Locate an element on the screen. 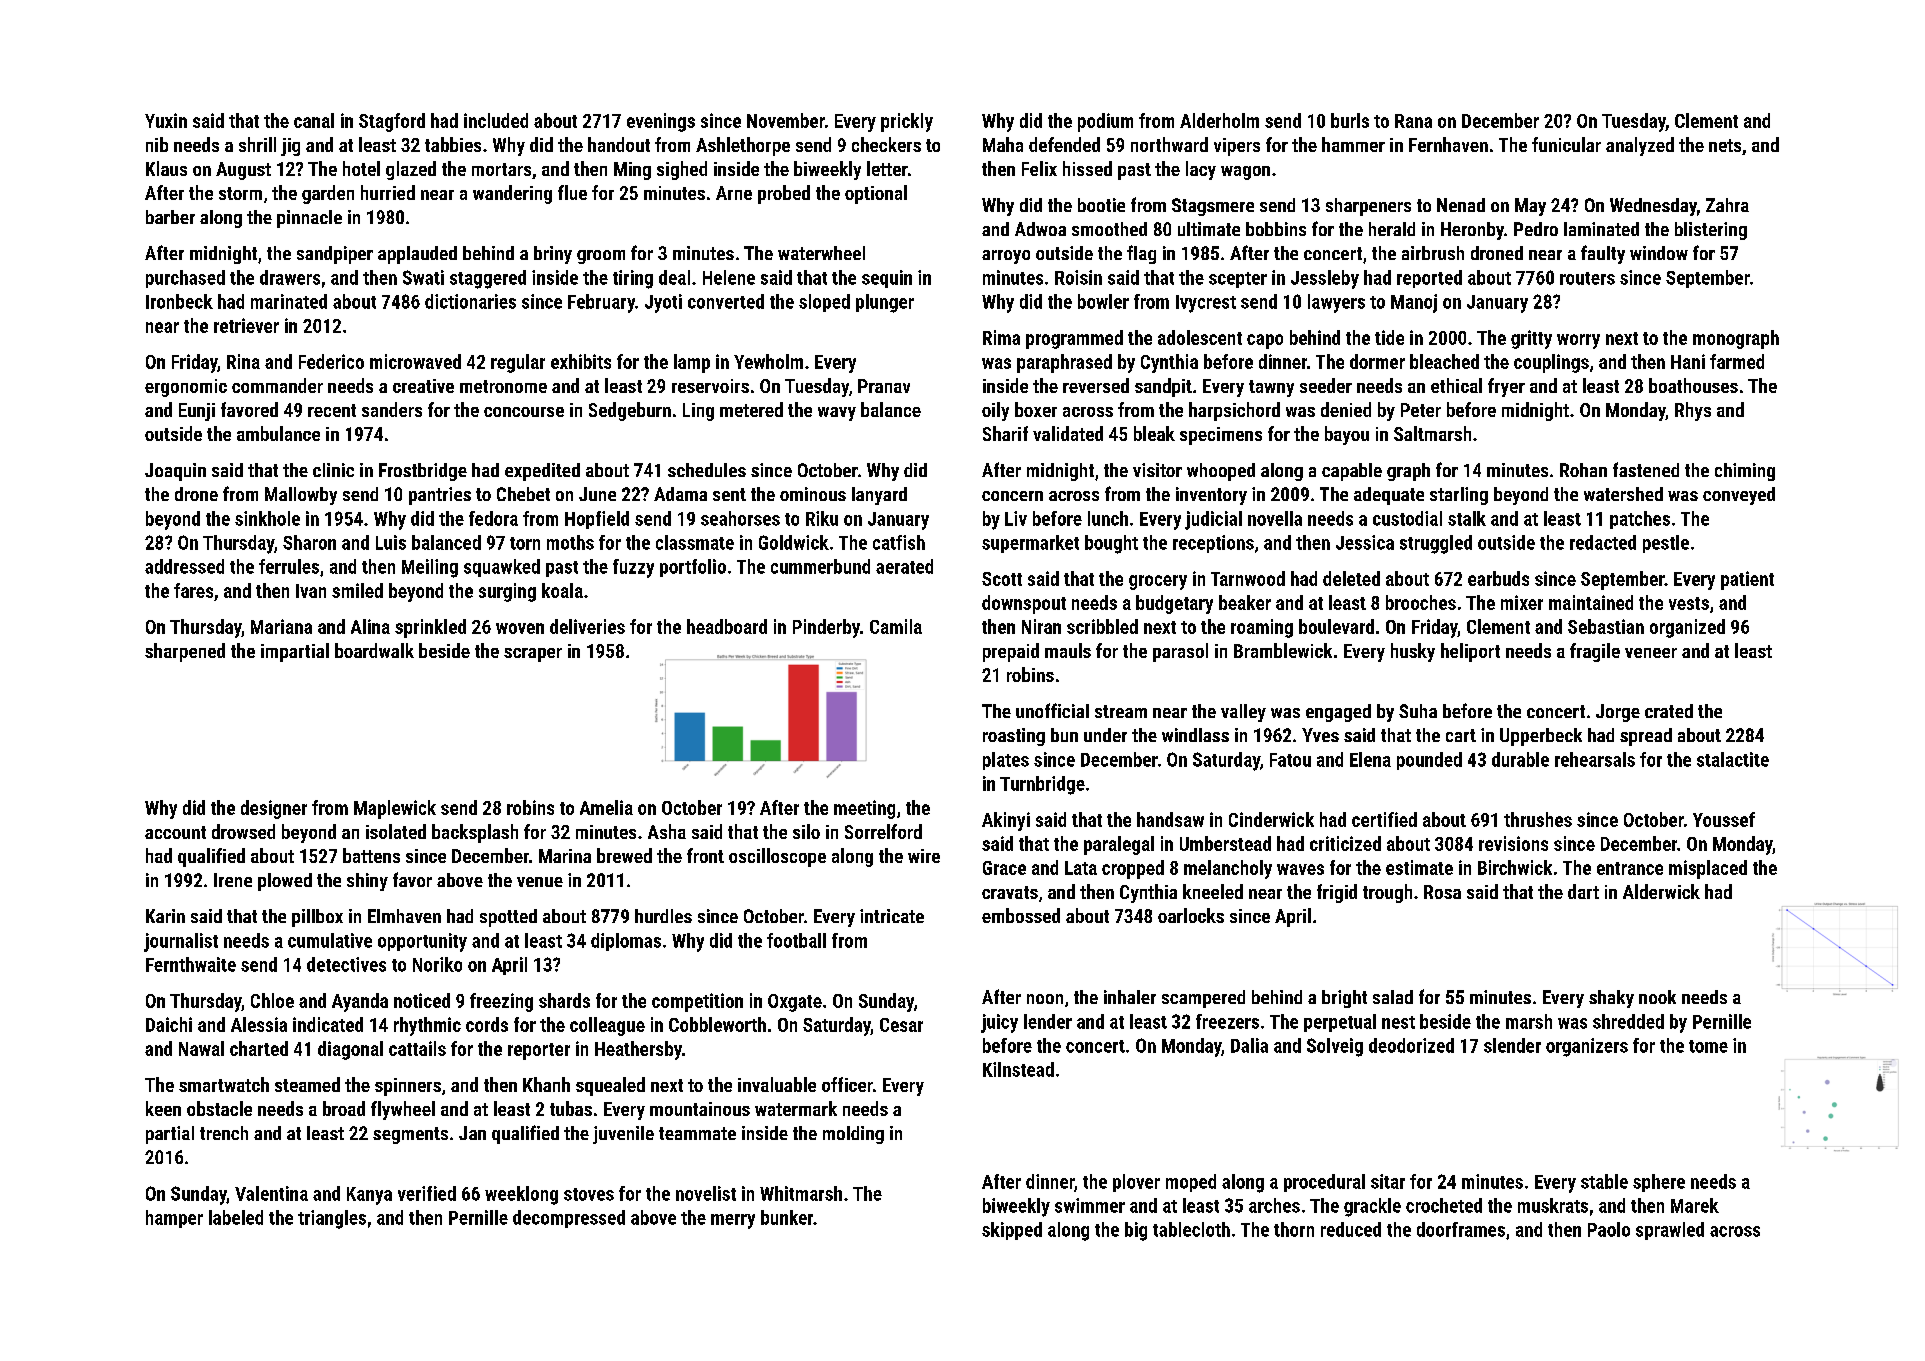  Youssef is located at coordinates (1724, 819).
